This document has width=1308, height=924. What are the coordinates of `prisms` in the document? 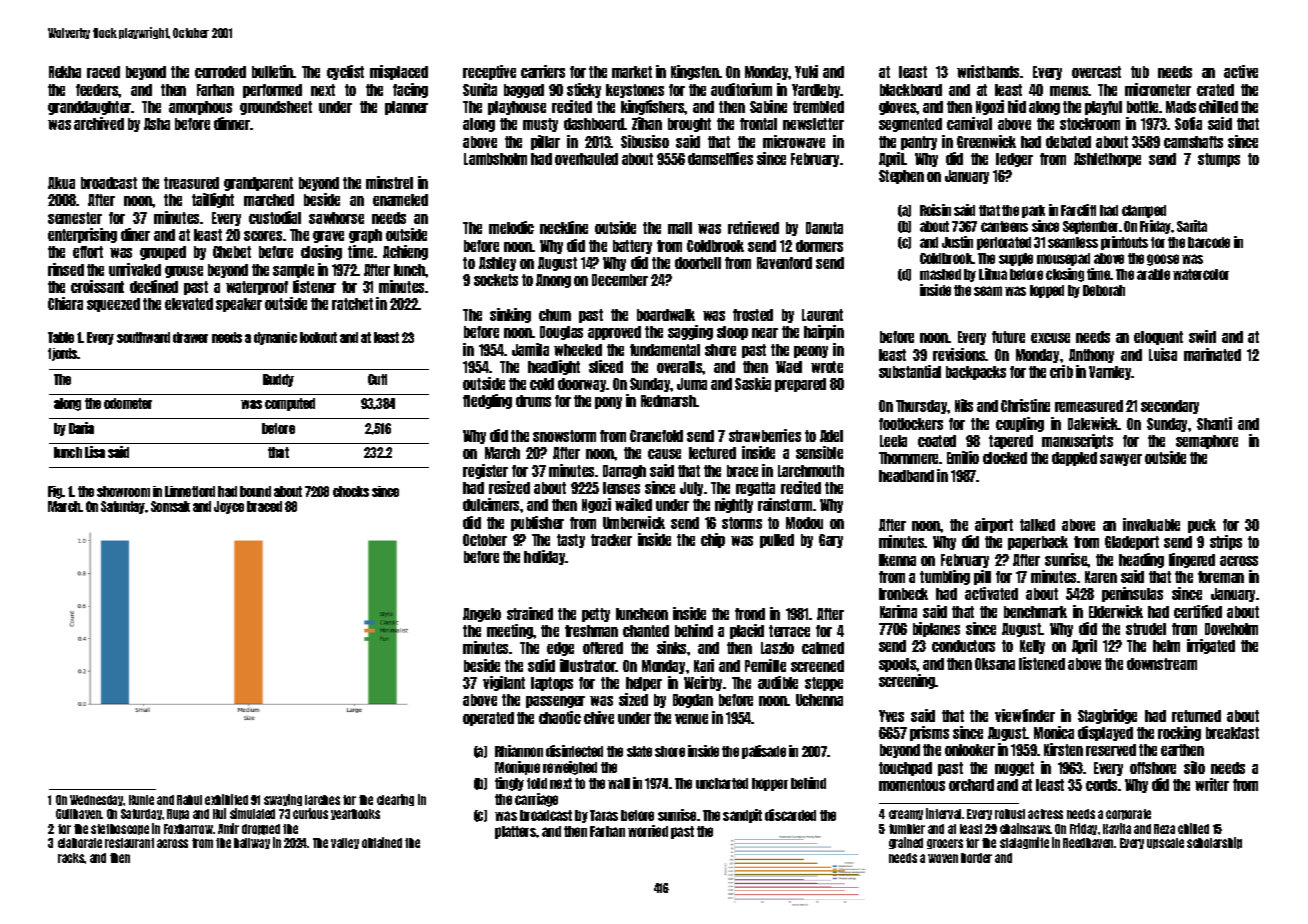 It's located at (929, 733).
